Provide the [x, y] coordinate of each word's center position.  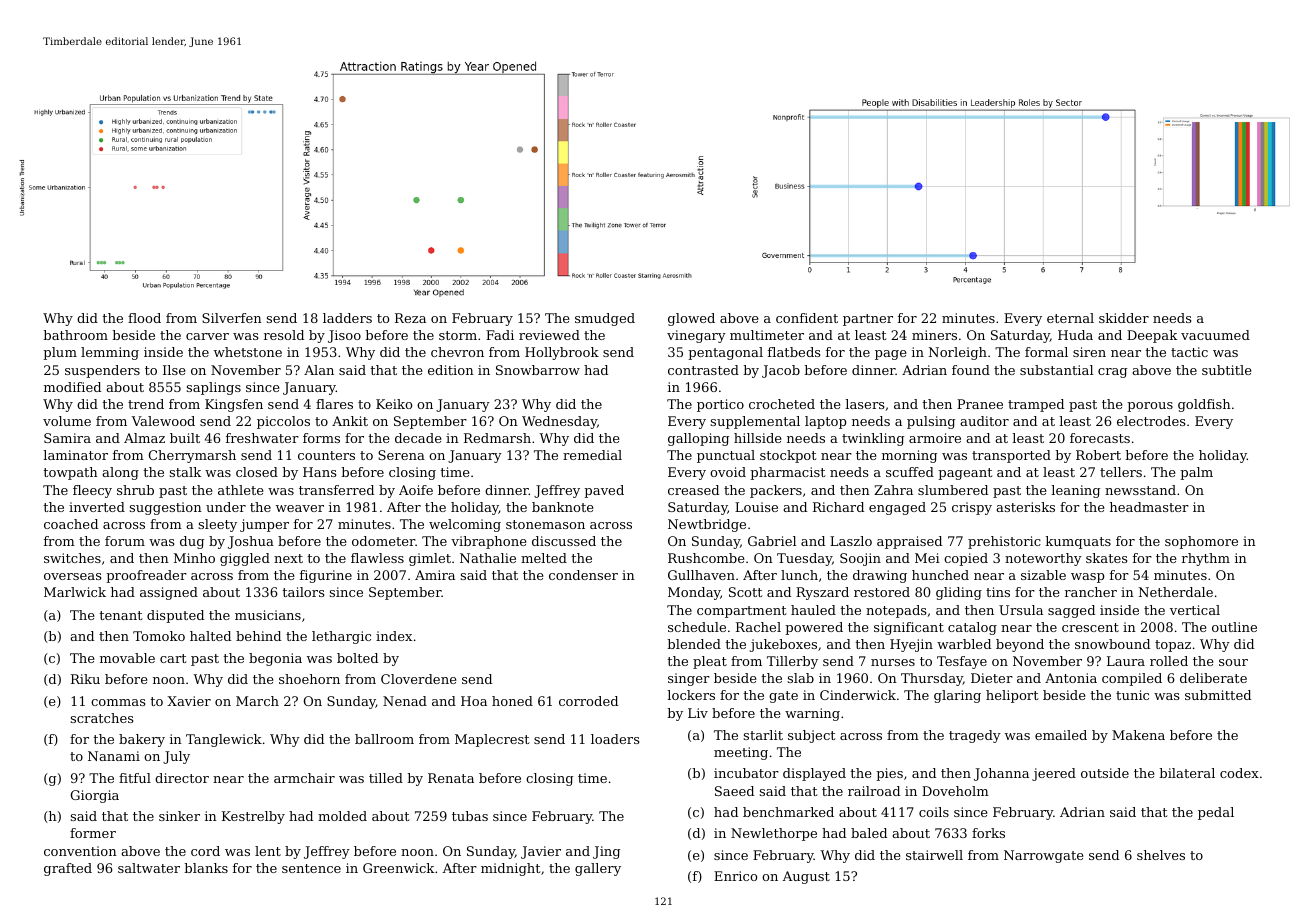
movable [127, 658]
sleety [218, 525]
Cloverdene [418, 679]
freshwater [262, 438]
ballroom [384, 739]
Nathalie [488, 558]
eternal [1070, 318]
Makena [1138, 735]
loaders [615, 739]
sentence [311, 868]
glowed [691, 319]
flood [144, 318]
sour [1233, 662]
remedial [592, 455]
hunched [940, 575]
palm [1196, 473]
